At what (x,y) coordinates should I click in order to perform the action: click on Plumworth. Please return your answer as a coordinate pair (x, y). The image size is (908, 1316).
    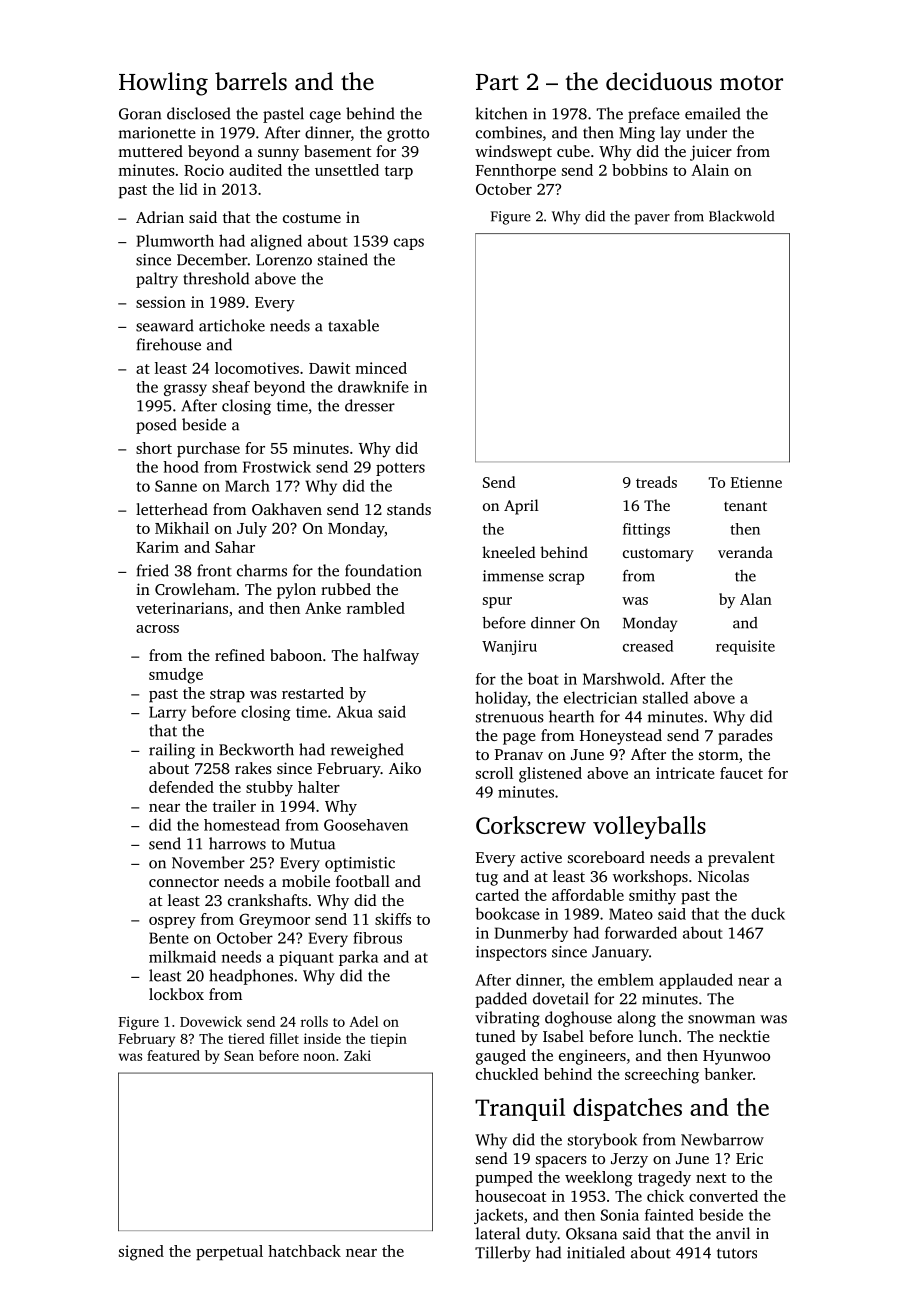
    Looking at the image, I should click on (175, 240).
